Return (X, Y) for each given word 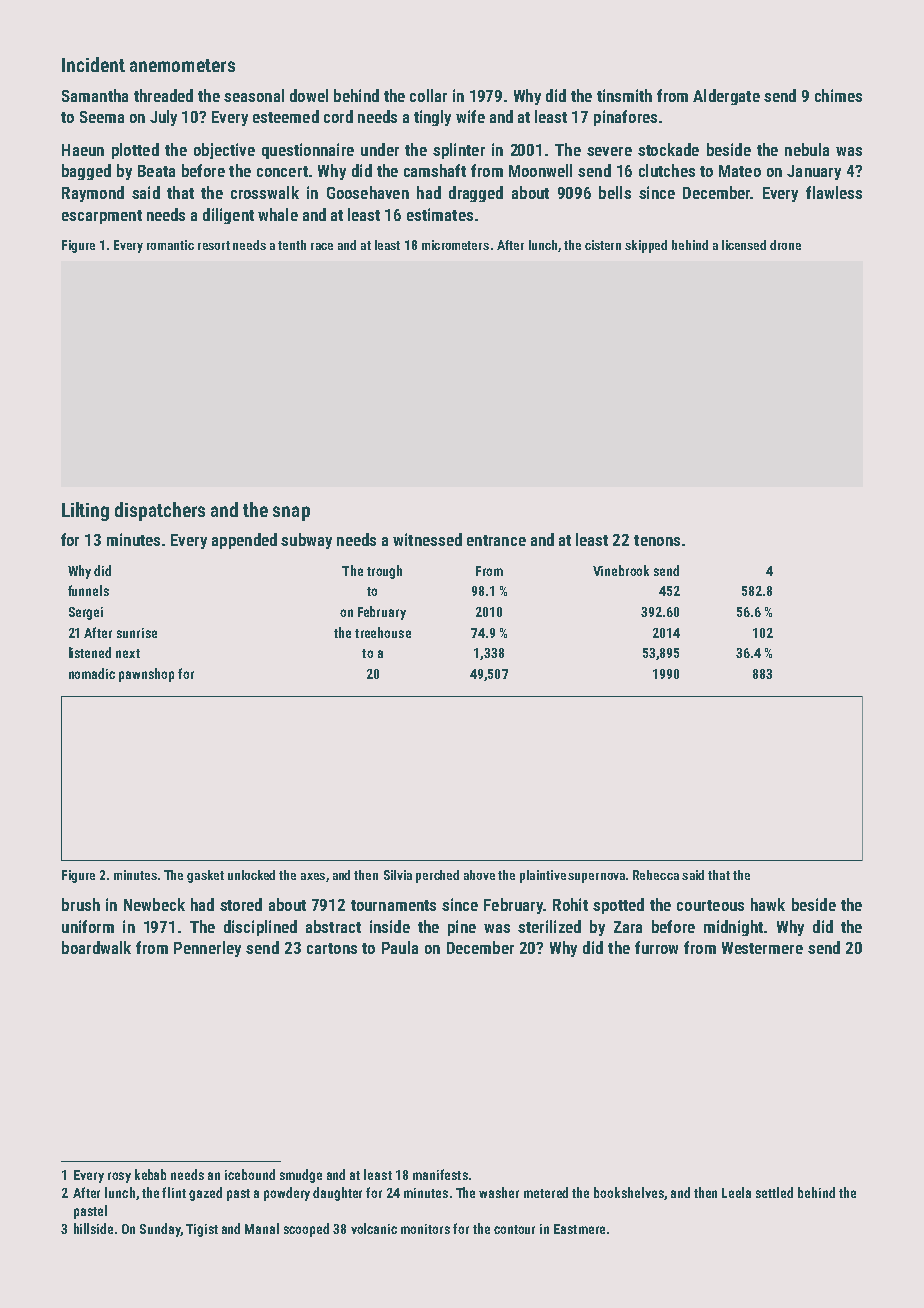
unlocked (251, 875)
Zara (628, 927)
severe (609, 151)
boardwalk (96, 947)
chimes (838, 95)
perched (437, 876)
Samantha (95, 95)
